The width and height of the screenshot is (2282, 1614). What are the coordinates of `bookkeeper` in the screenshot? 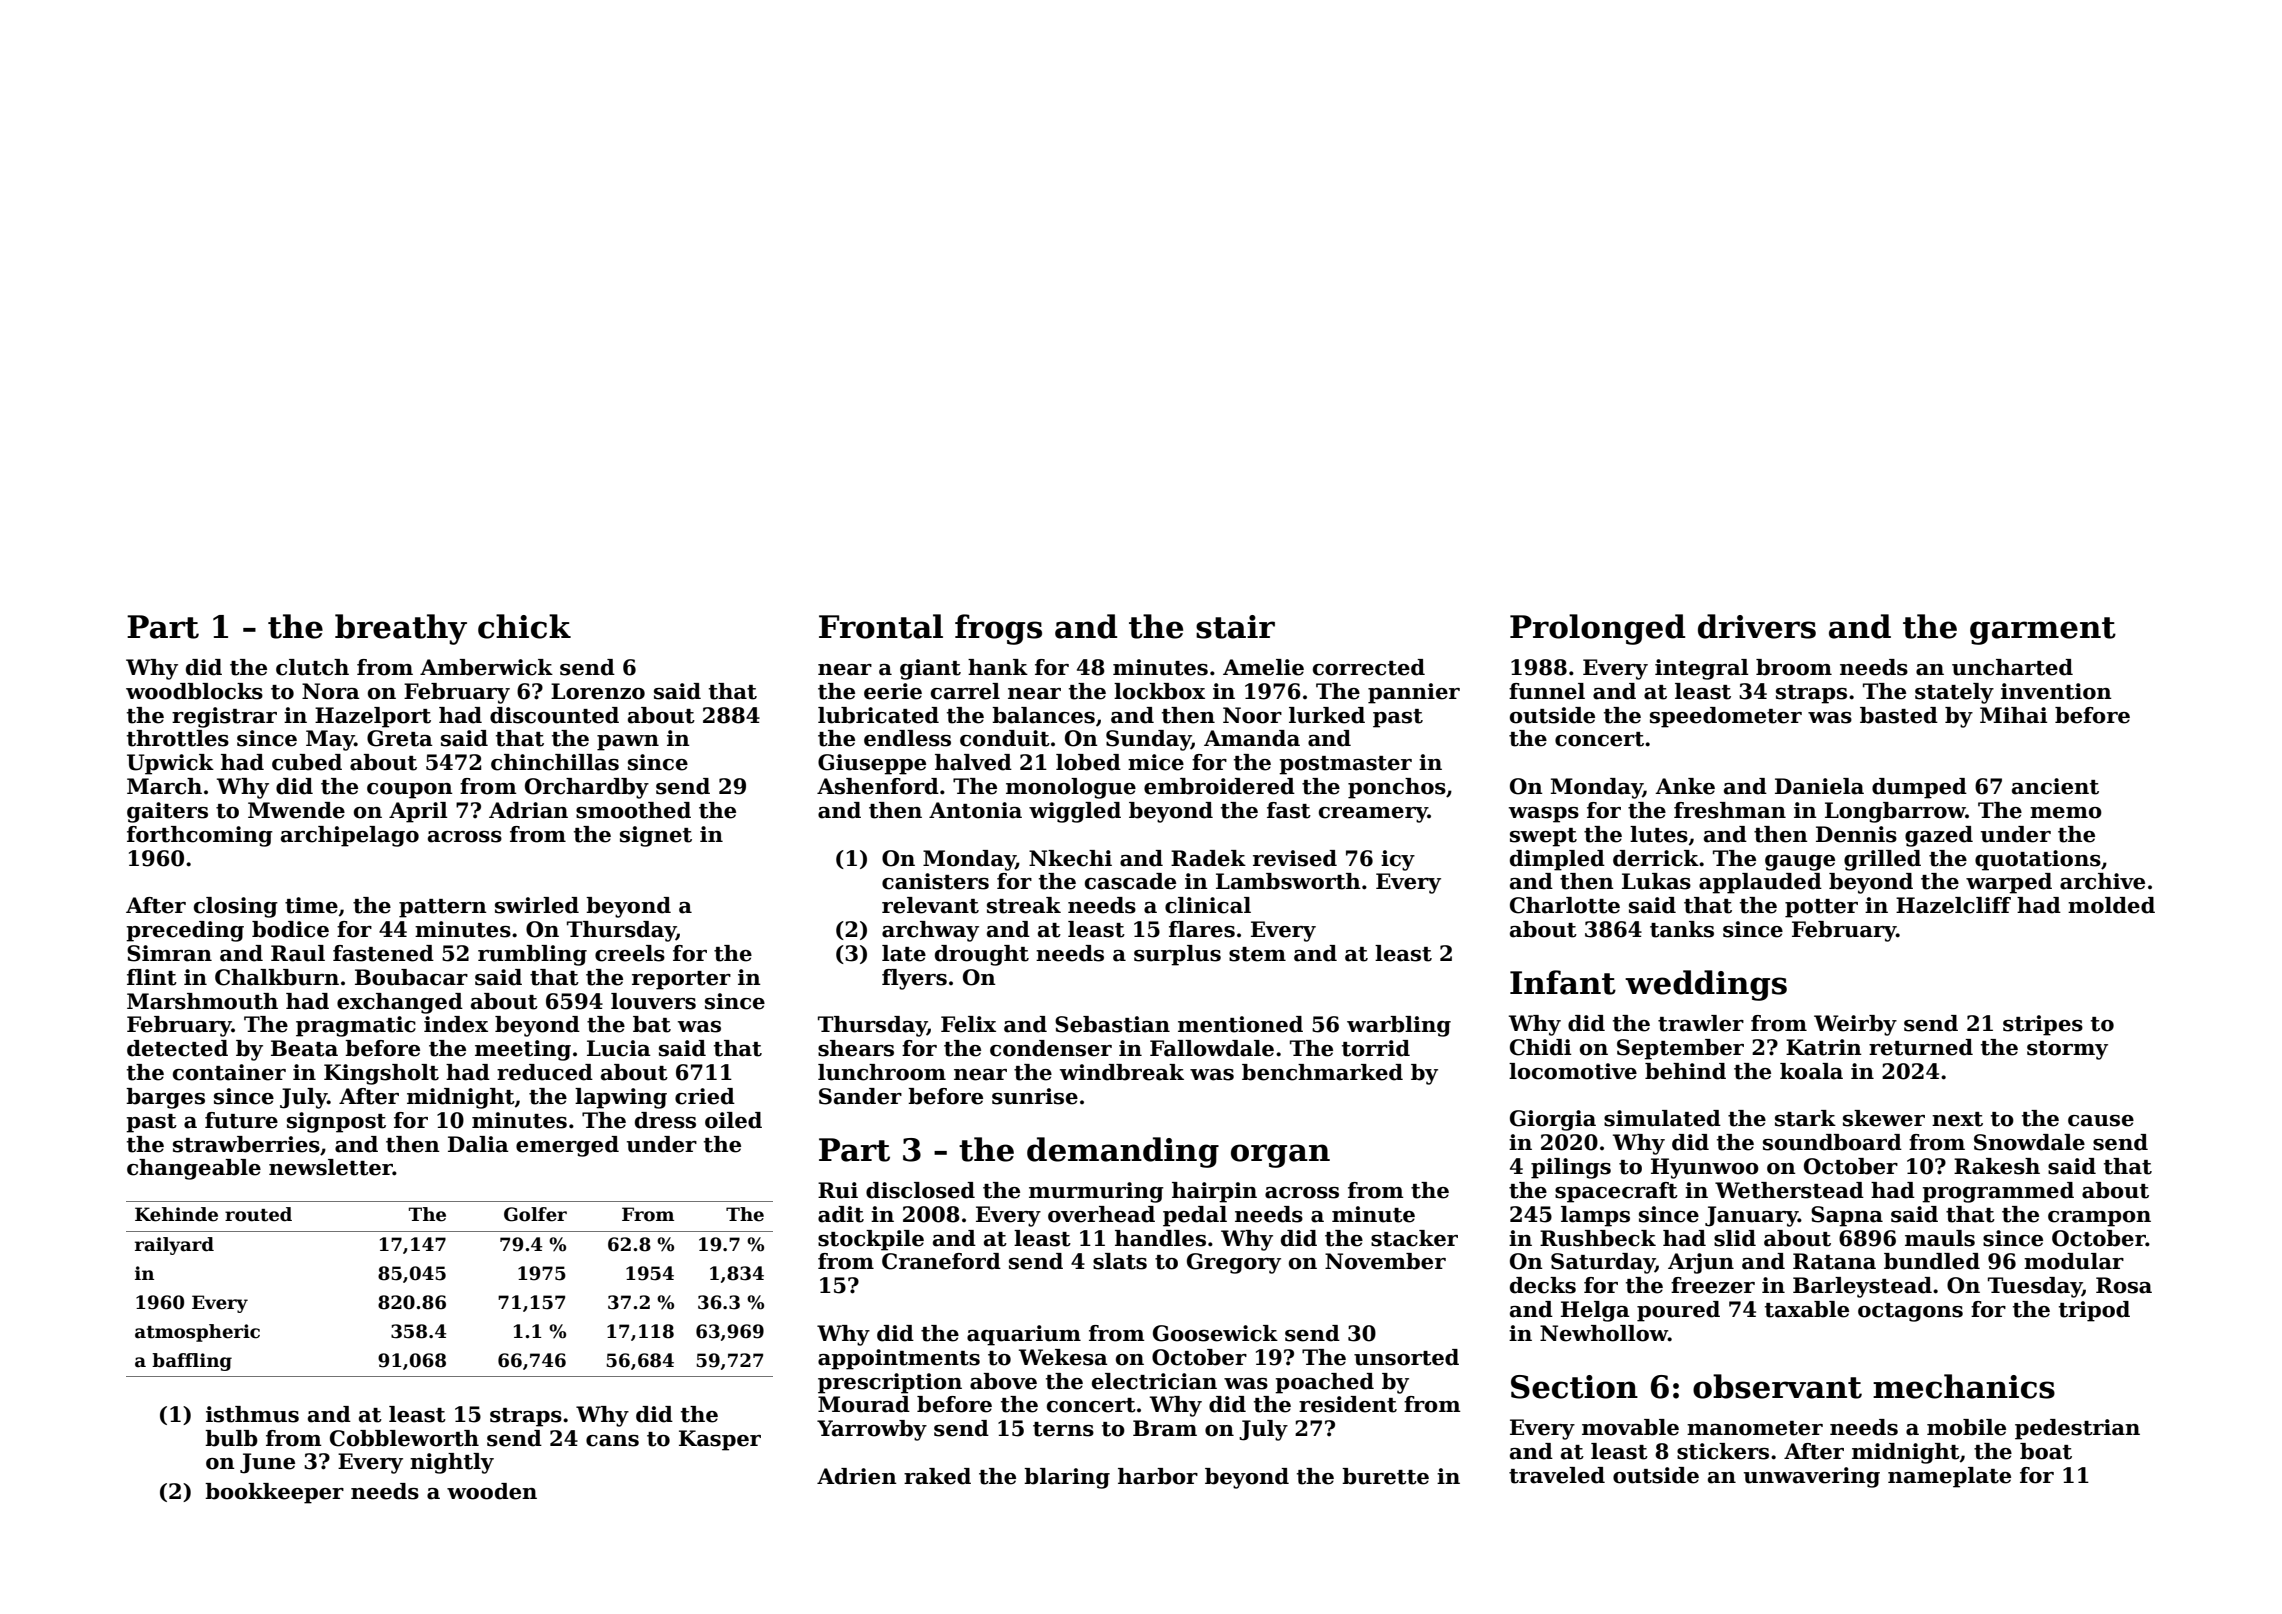 It's located at (274, 1493).
